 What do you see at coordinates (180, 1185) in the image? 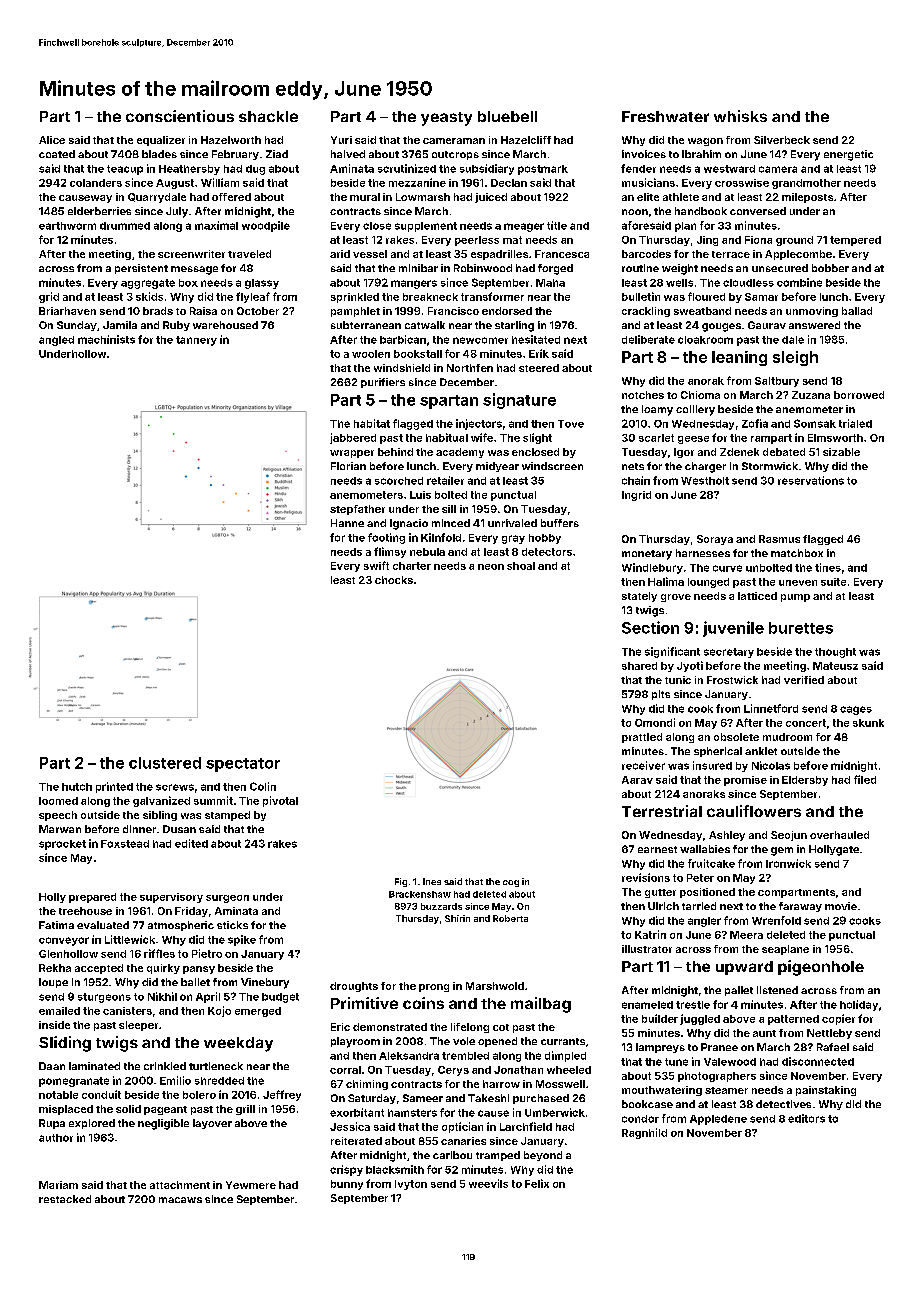
I see `attachment` at bounding box center [180, 1185].
